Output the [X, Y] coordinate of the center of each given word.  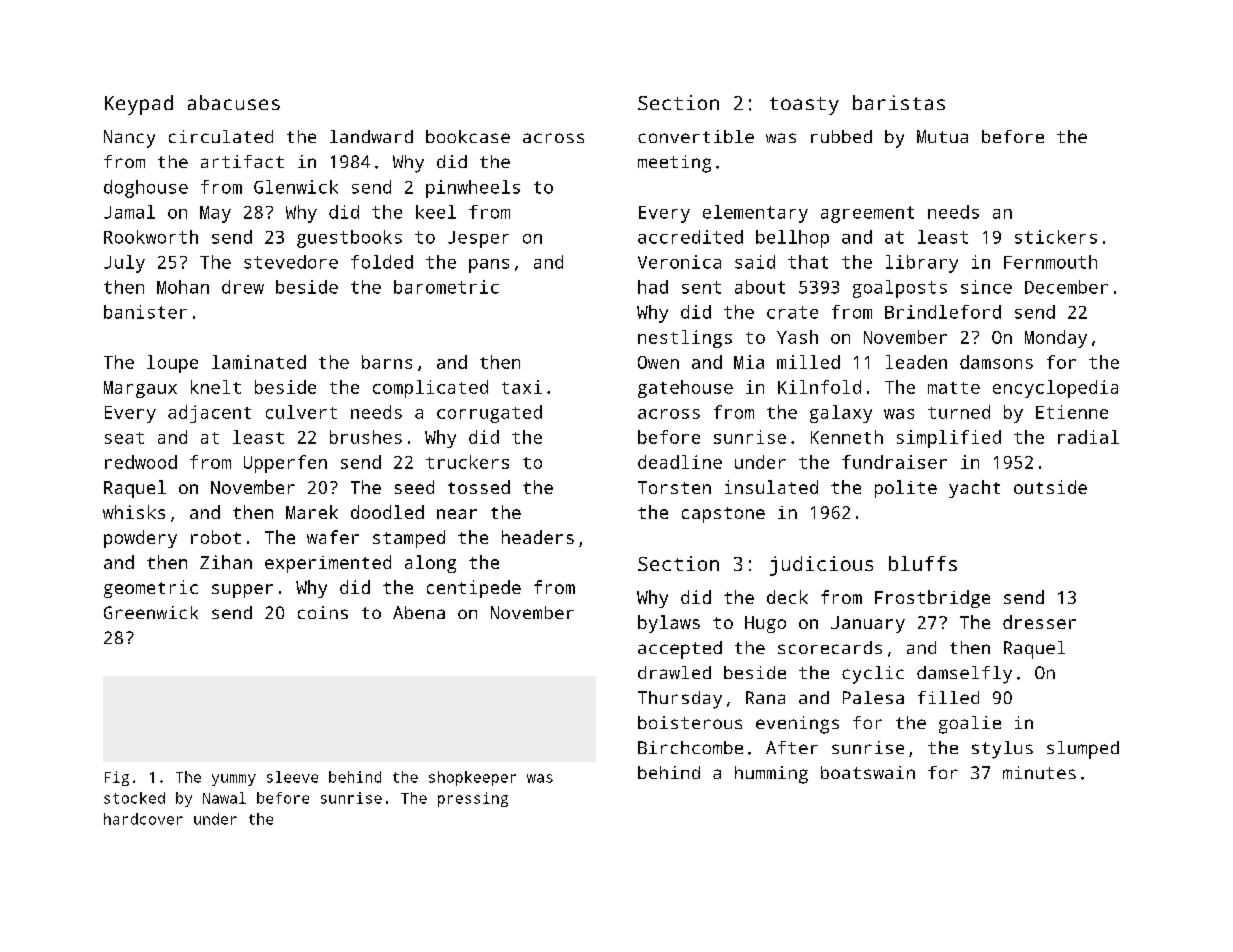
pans [489, 266]
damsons [996, 362]
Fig [117, 778]
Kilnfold [819, 387]
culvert [301, 412]
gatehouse [685, 389]
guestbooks [349, 239]
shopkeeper [472, 778]
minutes [1039, 772]
